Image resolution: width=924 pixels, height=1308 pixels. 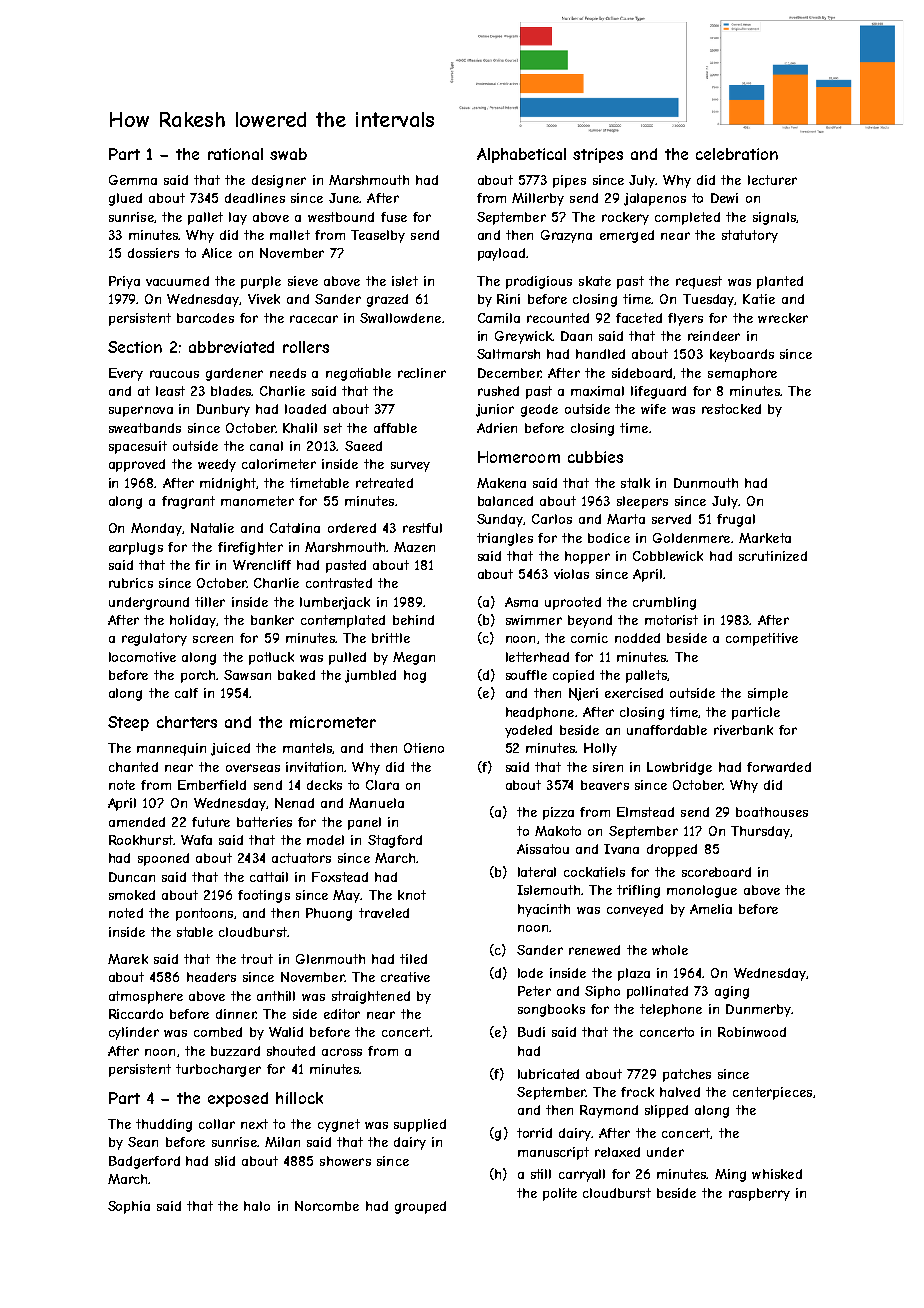 I want to click on Elmstead, so click(x=645, y=812).
